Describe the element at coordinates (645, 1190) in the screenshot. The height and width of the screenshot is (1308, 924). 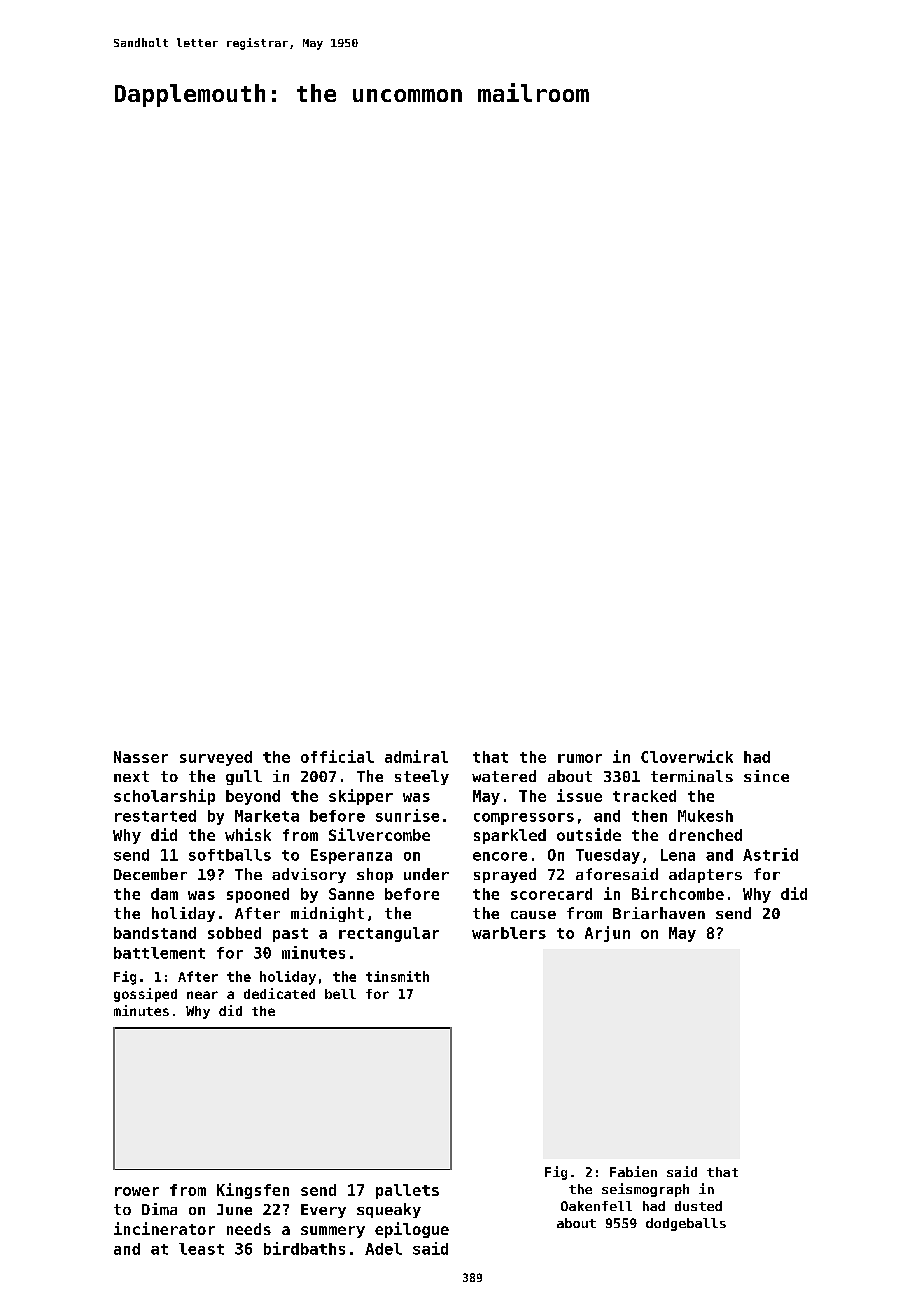
I see `seismograph` at that location.
